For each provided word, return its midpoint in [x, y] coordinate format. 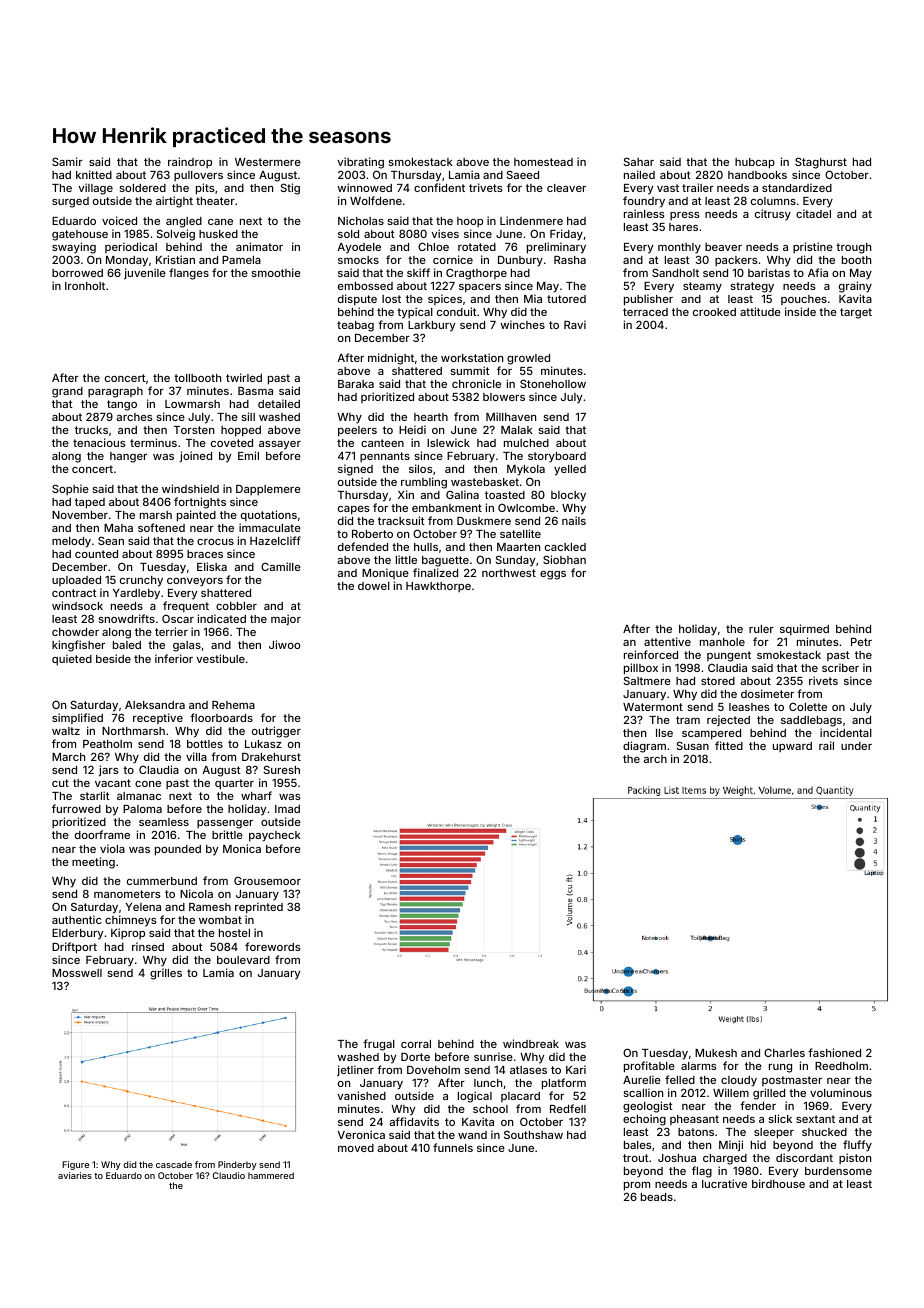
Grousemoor [267, 880]
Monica [242, 848]
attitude [760, 311]
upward [792, 747]
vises [445, 233]
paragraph [115, 392]
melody [71, 542]
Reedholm [841, 1066]
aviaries [75, 1175]
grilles [166, 974]
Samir [67, 161]
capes [353, 510]
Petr [861, 642]
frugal [379, 1045]
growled [528, 359]
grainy [855, 287]
